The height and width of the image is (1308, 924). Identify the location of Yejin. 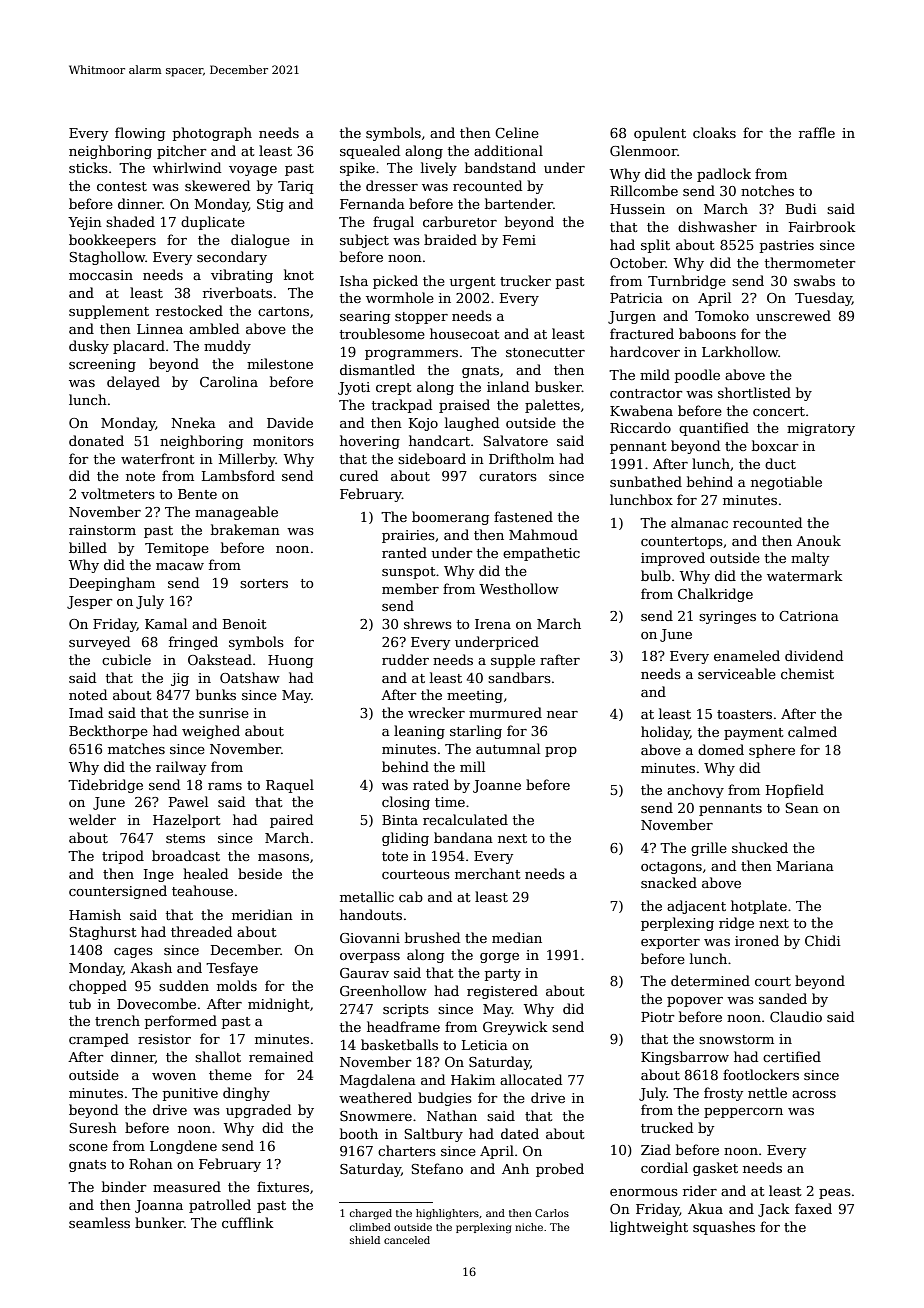
(85, 223).
